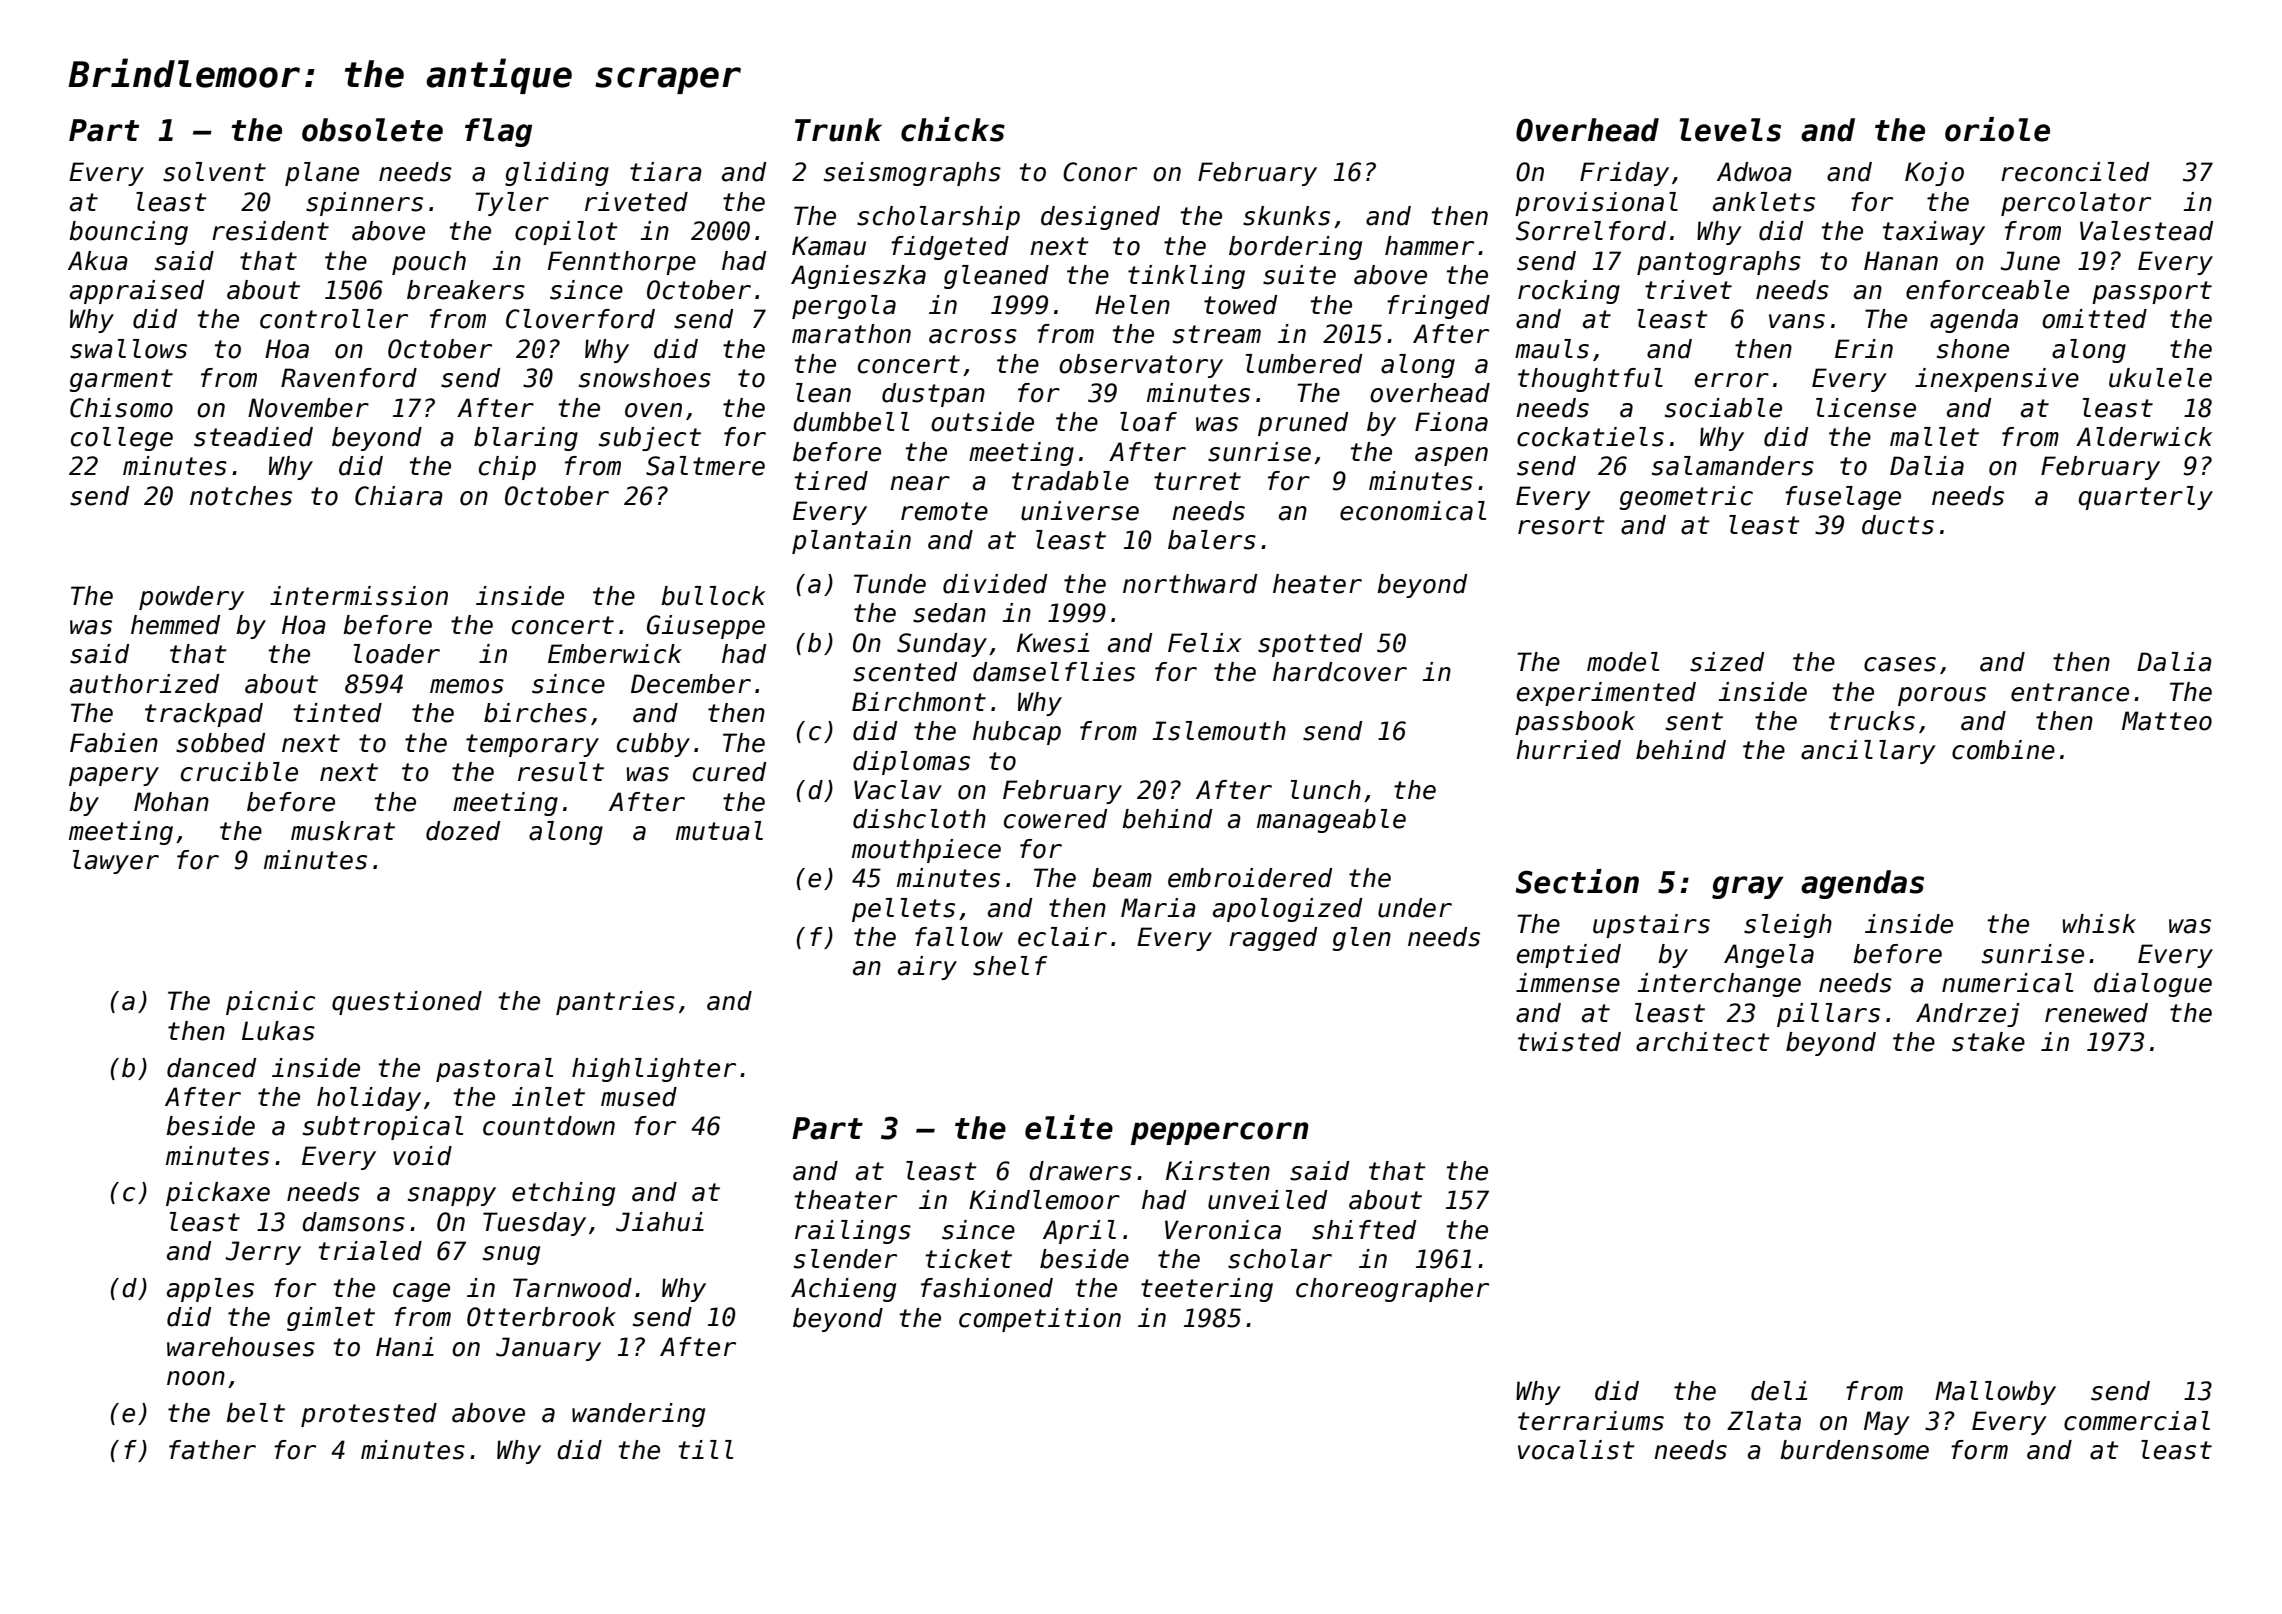 The height and width of the document is (1614, 2282). I want to click on Fennthorpe, so click(622, 263).
